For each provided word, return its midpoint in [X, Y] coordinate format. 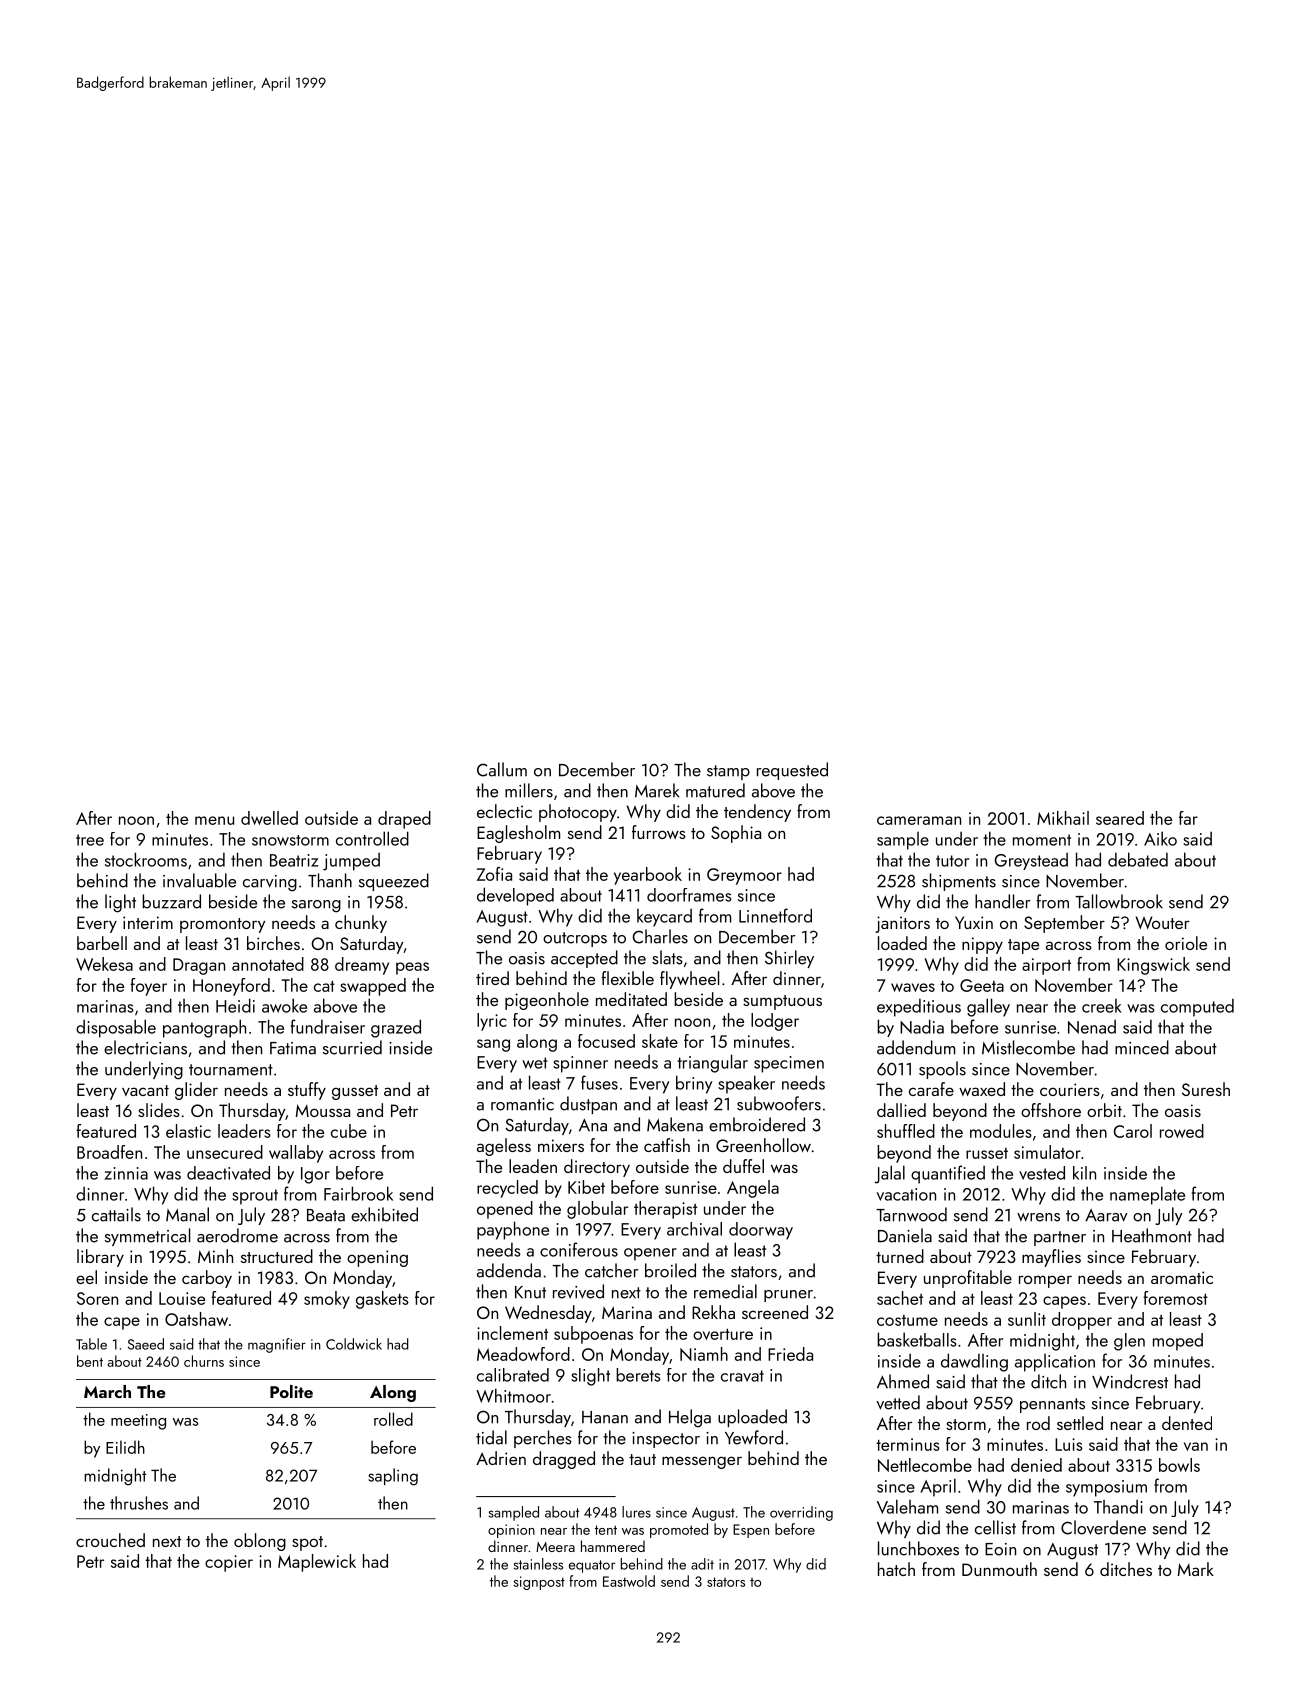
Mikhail [1063, 818]
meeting [138, 1422]
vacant [145, 1090]
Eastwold [629, 1581]
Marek [657, 790]
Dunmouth [999, 1569]
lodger [775, 1022]
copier [229, 1563]
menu [214, 820]
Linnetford [775, 915]
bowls [1179, 1465]
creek [1102, 1006]
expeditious [919, 1008]
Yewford [754, 1437]
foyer [148, 987]
